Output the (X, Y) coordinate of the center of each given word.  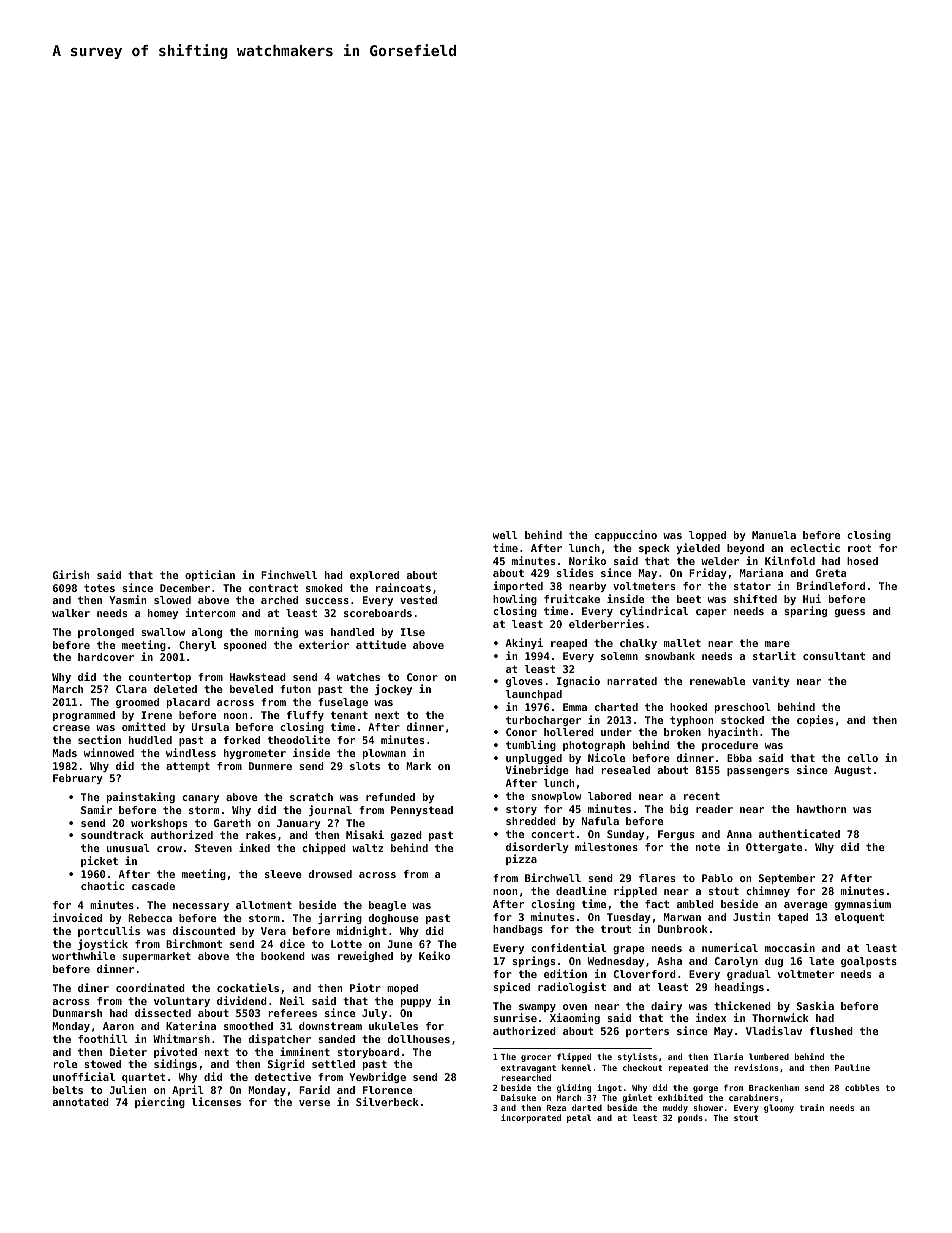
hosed (862, 561)
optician (210, 575)
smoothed (248, 1026)
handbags (518, 930)
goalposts (869, 962)
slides (575, 572)
